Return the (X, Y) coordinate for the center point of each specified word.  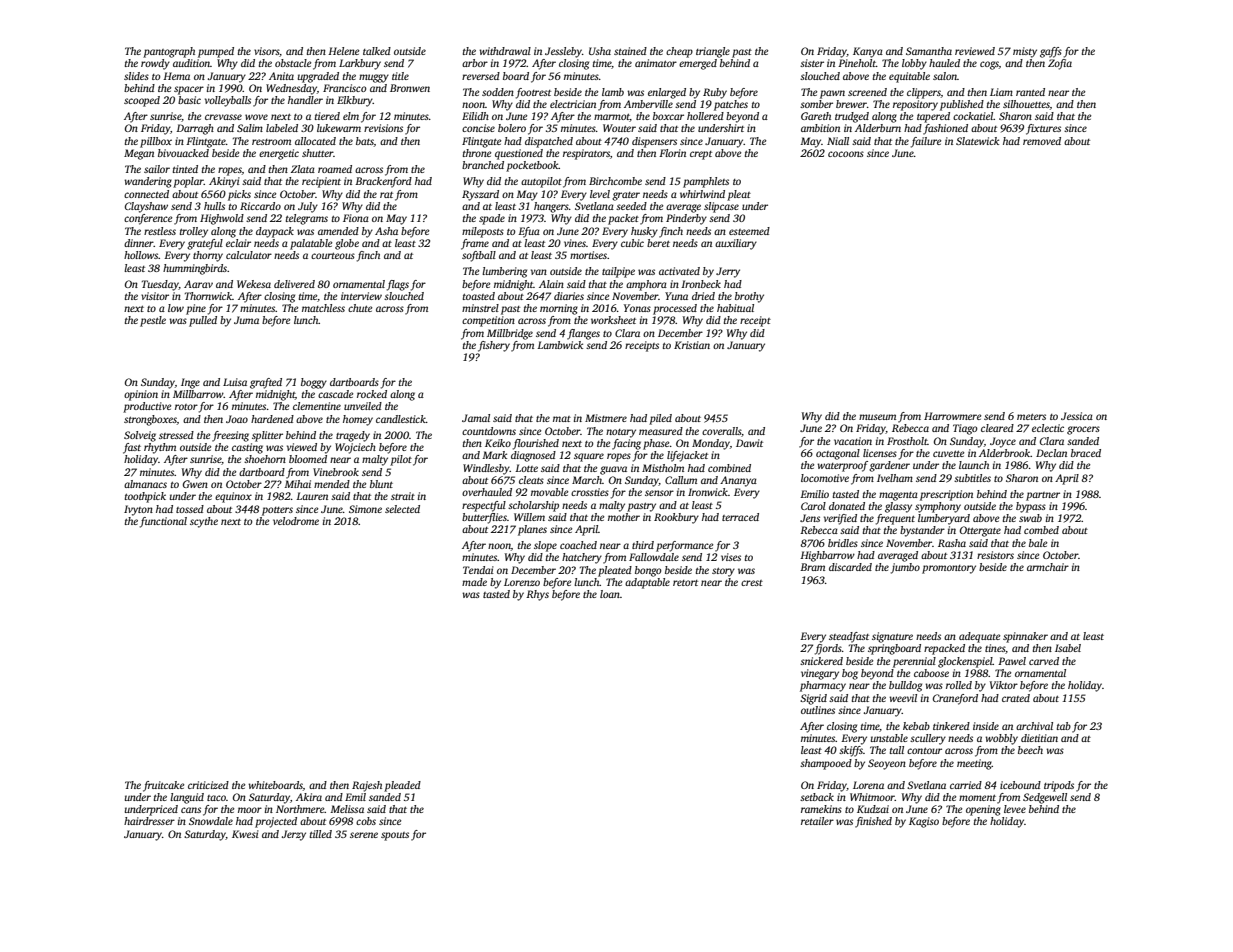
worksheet (613, 320)
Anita (281, 76)
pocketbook (532, 166)
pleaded (402, 786)
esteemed (749, 231)
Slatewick (977, 141)
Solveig (140, 436)
